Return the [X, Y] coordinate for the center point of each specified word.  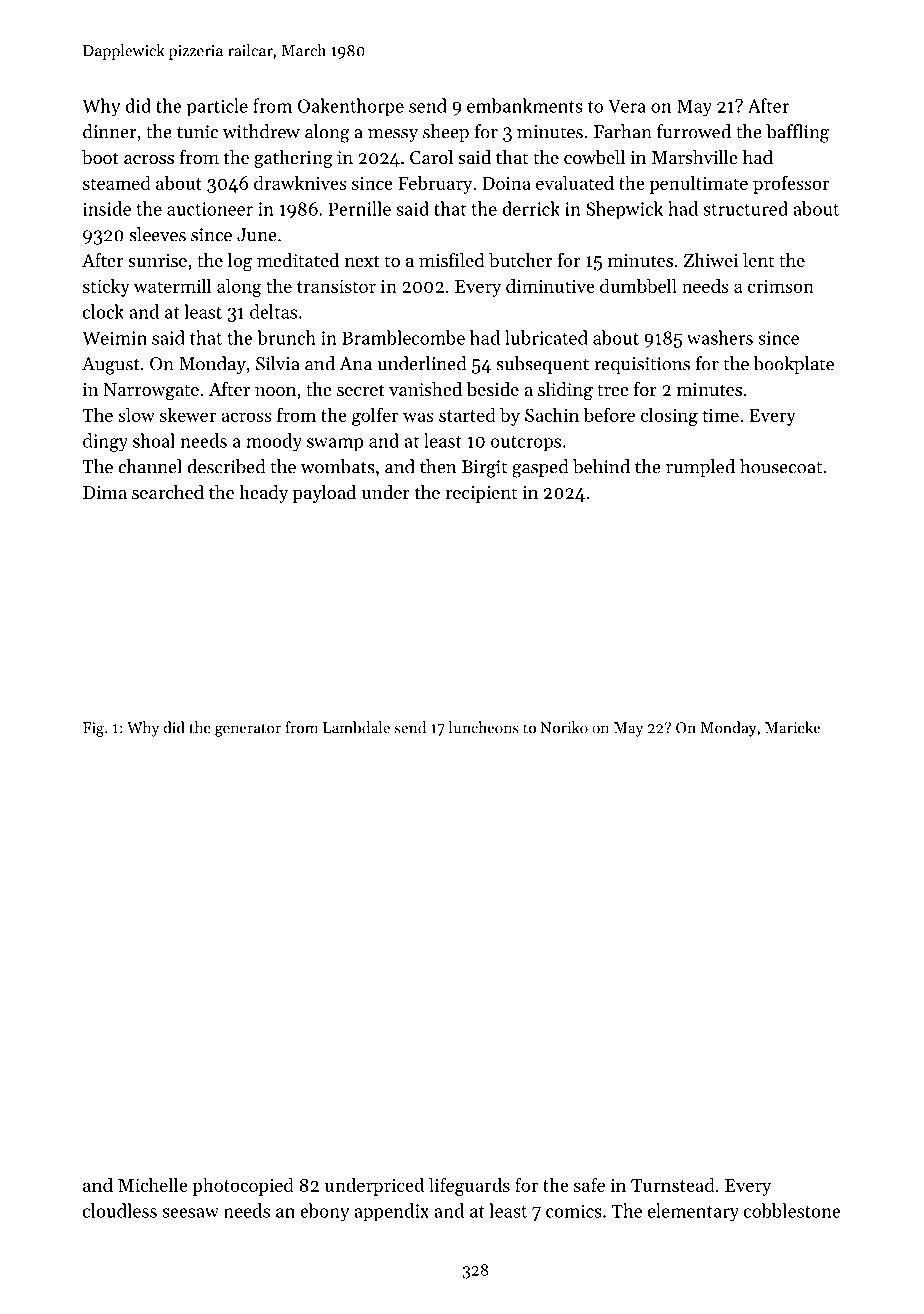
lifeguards [469, 1186]
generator [248, 730]
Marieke [792, 727]
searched [168, 492]
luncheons [484, 727]
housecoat [781, 466]
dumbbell [638, 285]
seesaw [190, 1213]
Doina [506, 183]
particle [217, 107]
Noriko [564, 727]
